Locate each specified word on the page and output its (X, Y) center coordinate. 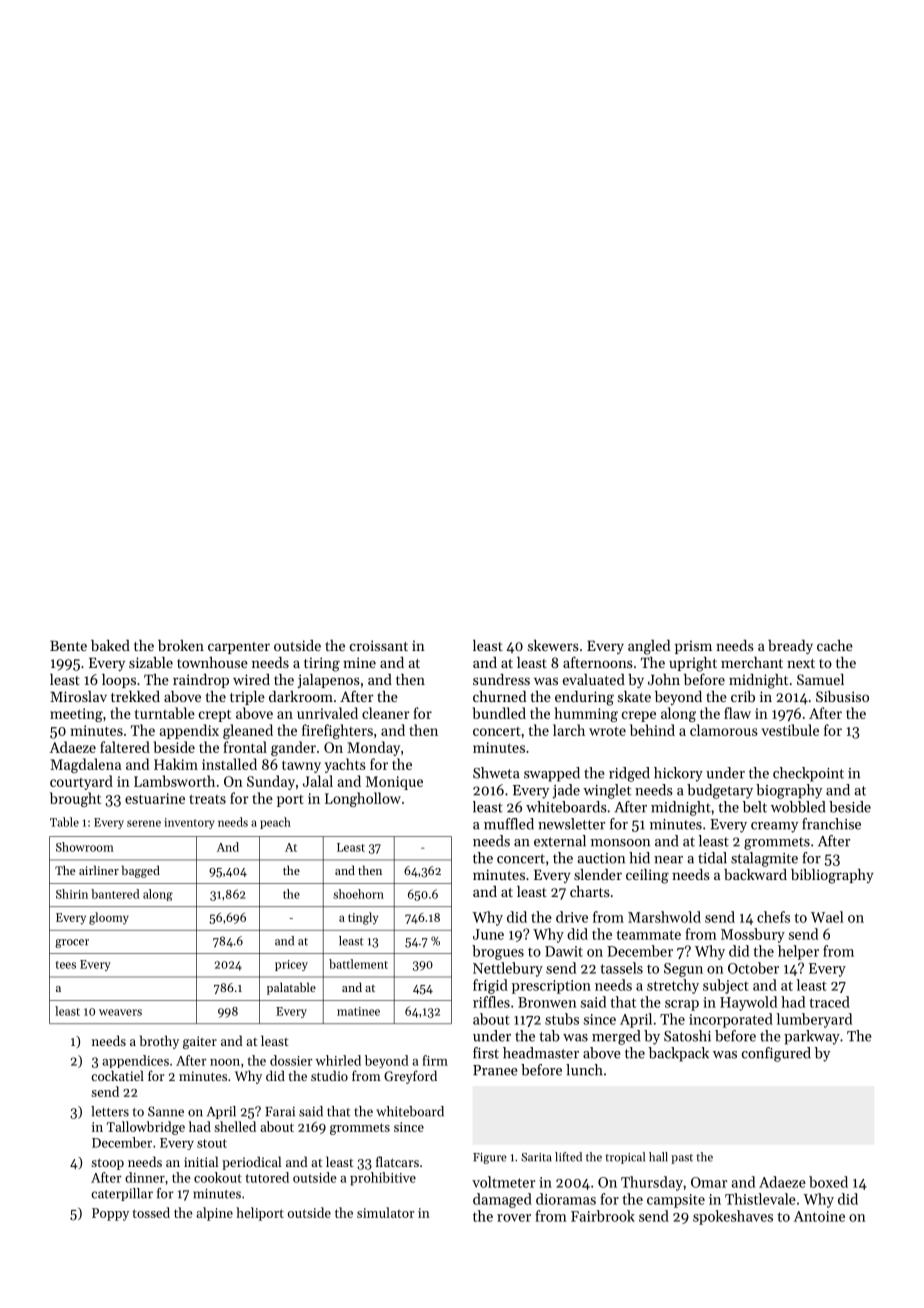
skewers (553, 645)
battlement (358, 964)
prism (693, 647)
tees (66, 965)
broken (181, 645)
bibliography (832, 876)
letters (110, 1111)
